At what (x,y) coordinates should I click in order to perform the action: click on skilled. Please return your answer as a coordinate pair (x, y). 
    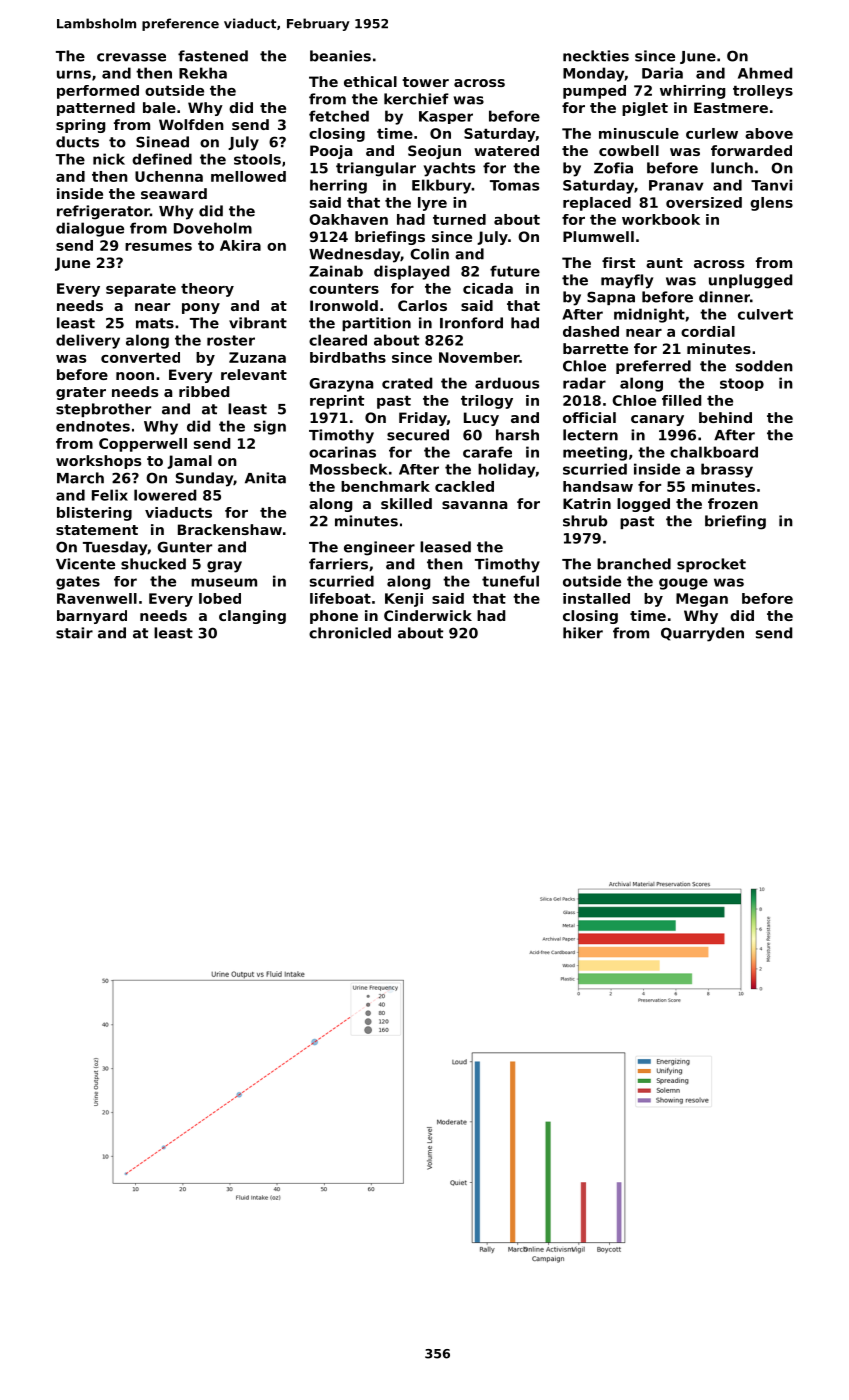
    Looking at the image, I should click on (406, 503).
